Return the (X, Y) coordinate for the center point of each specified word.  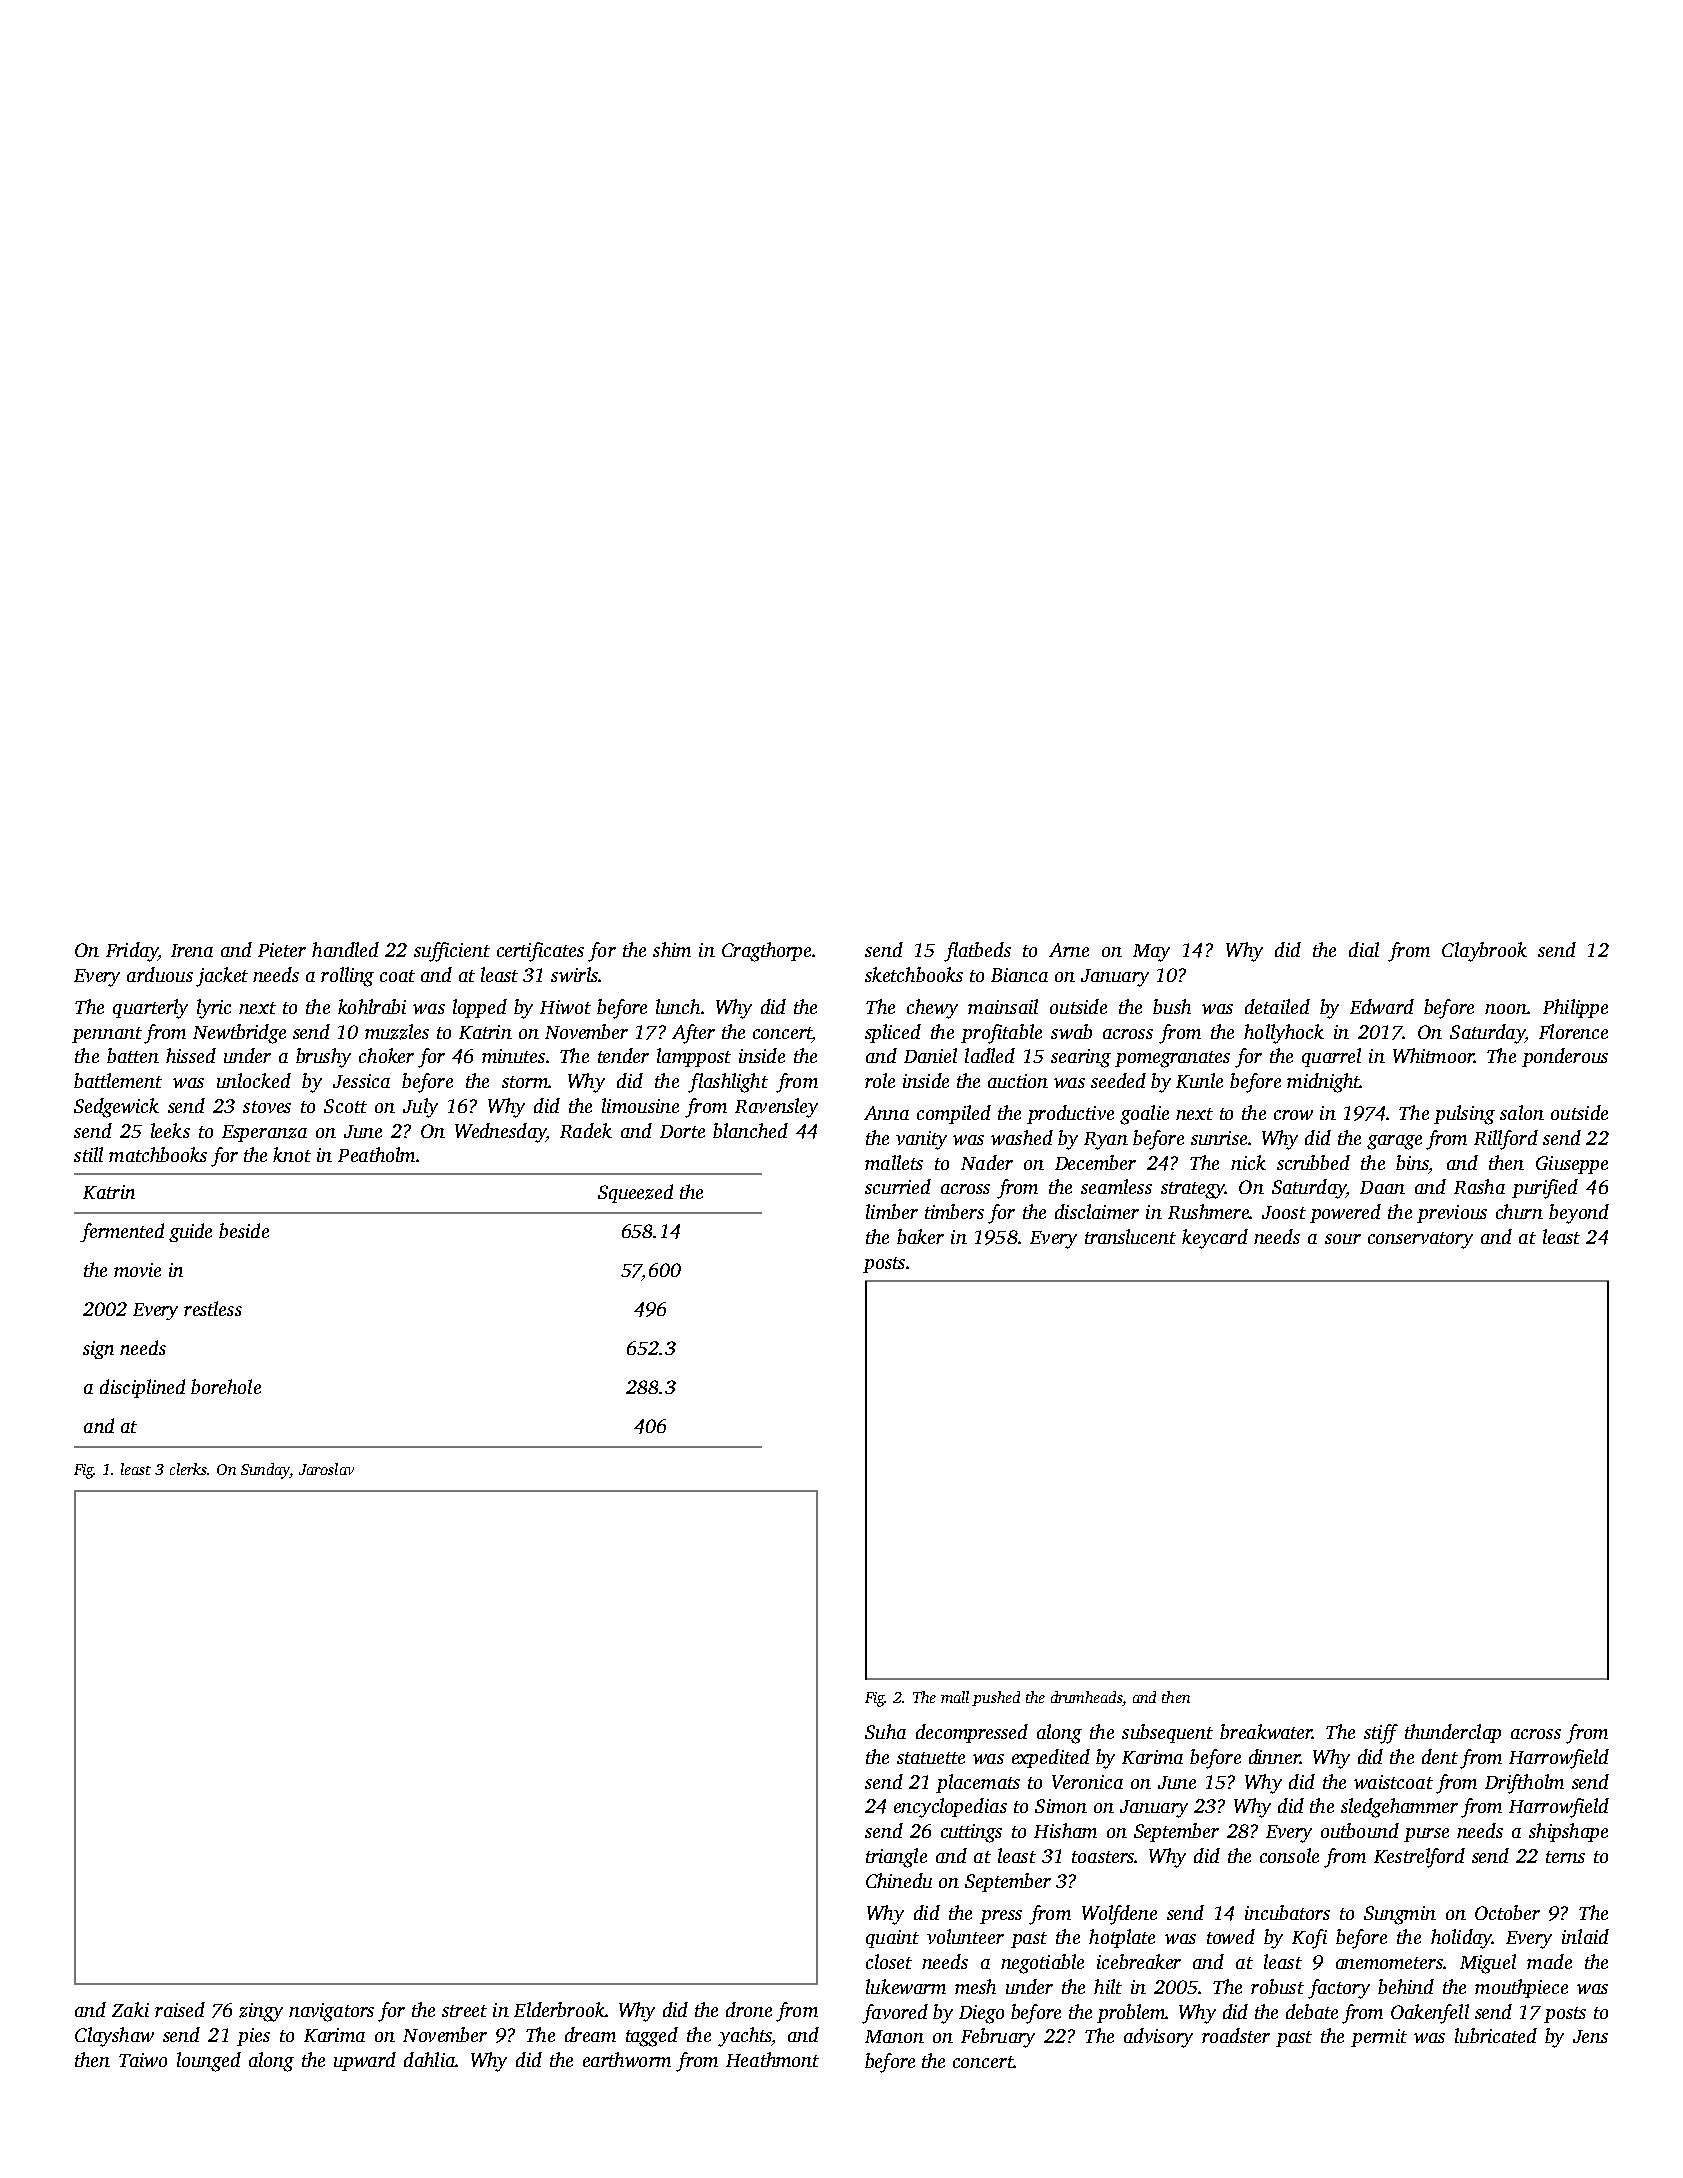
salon (1522, 1112)
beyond (1579, 1214)
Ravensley (776, 1108)
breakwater (1266, 1731)
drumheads (1086, 1697)
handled (345, 949)
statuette (931, 1758)
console (1289, 1855)
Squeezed (635, 1193)
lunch (678, 1006)
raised (180, 2009)
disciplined (142, 1388)
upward (365, 2061)
